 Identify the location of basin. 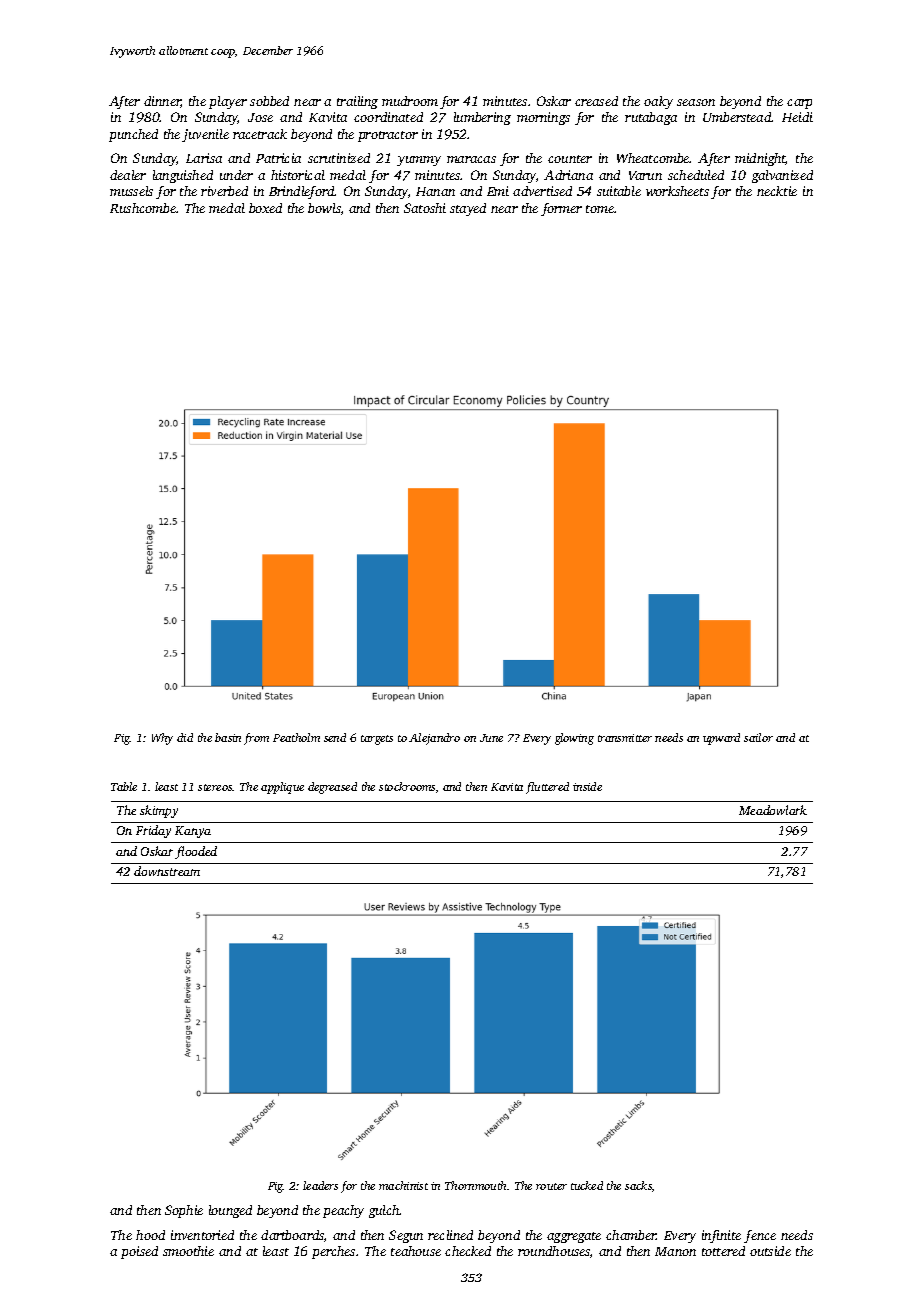
(228, 737).
